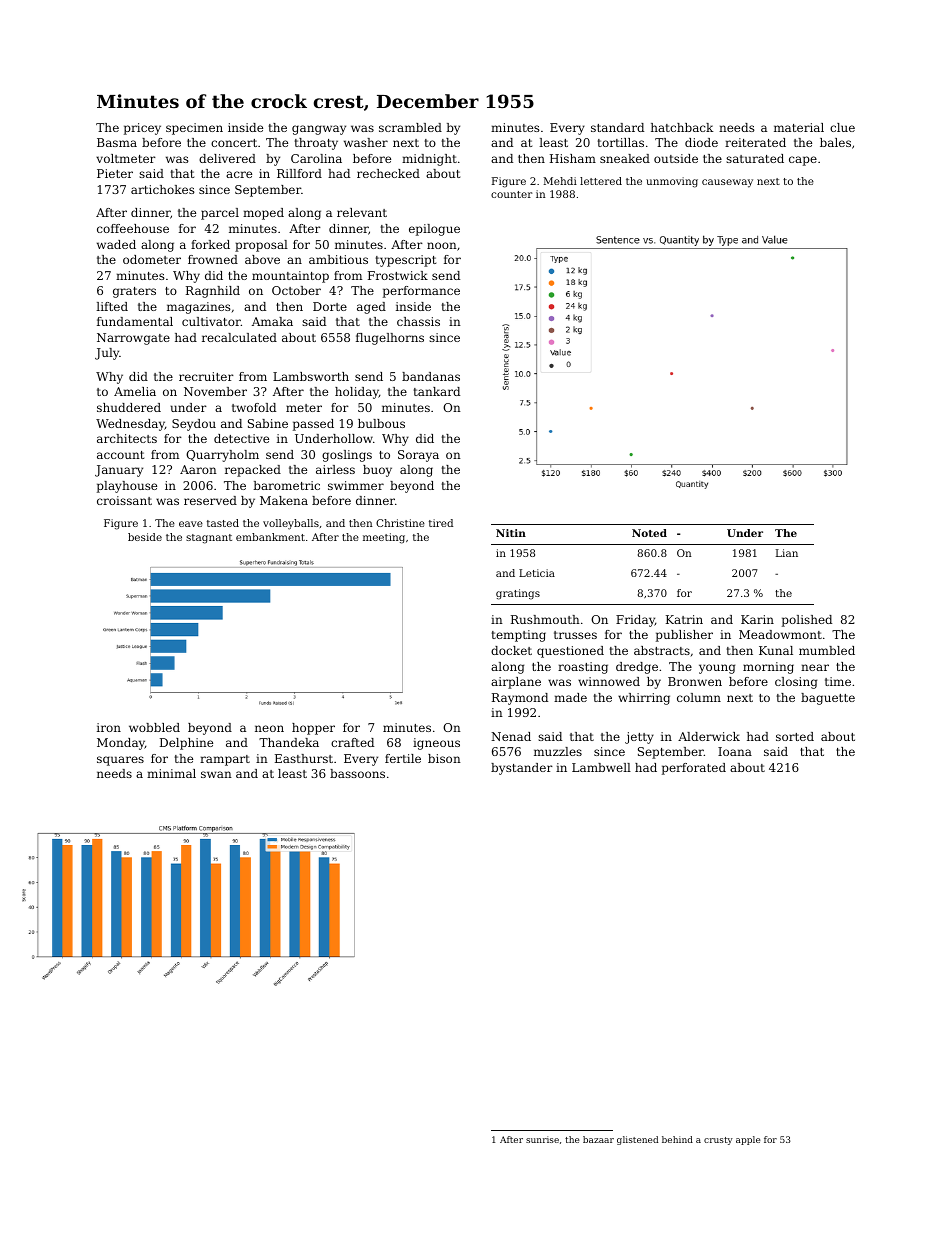 The height and width of the image is (1233, 952). I want to click on airplane, so click(516, 683).
